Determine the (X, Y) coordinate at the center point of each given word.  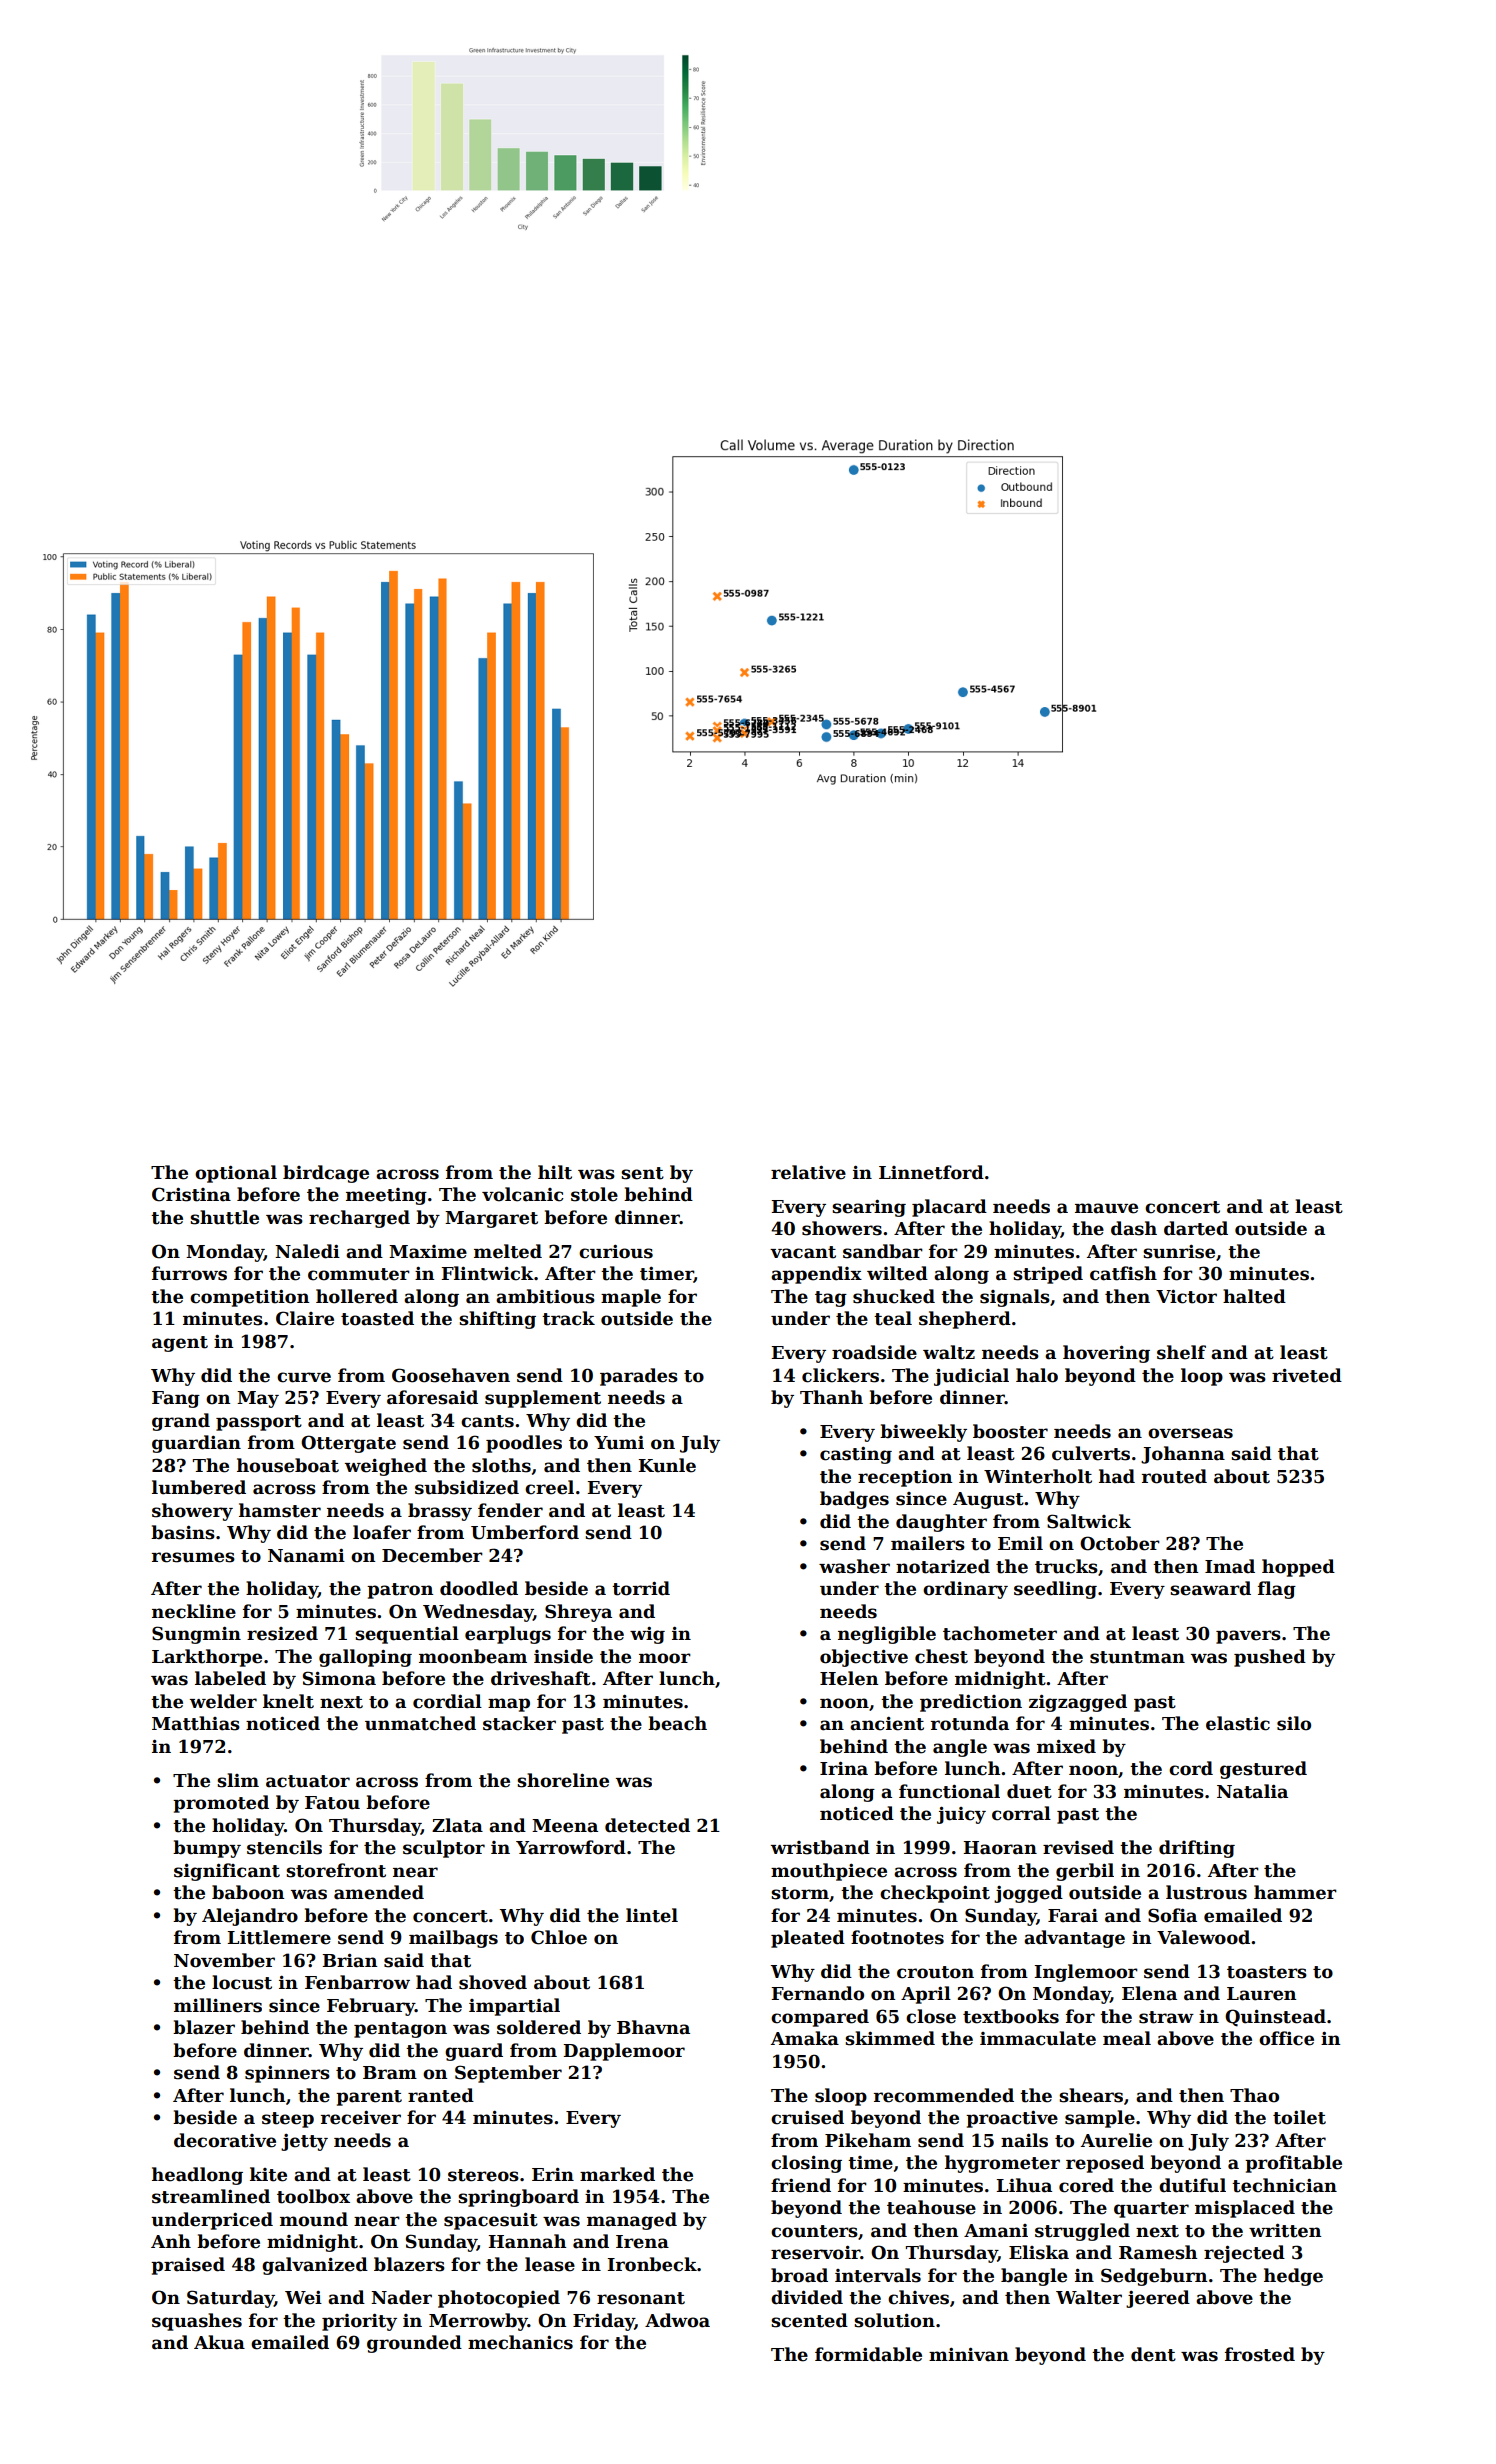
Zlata (457, 1825)
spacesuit (491, 2221)
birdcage (326, 1174)
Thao (1254, 2095)
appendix (816, 1275)
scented (809, 2320)
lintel (652, 1915)
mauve (1106, 1208)
